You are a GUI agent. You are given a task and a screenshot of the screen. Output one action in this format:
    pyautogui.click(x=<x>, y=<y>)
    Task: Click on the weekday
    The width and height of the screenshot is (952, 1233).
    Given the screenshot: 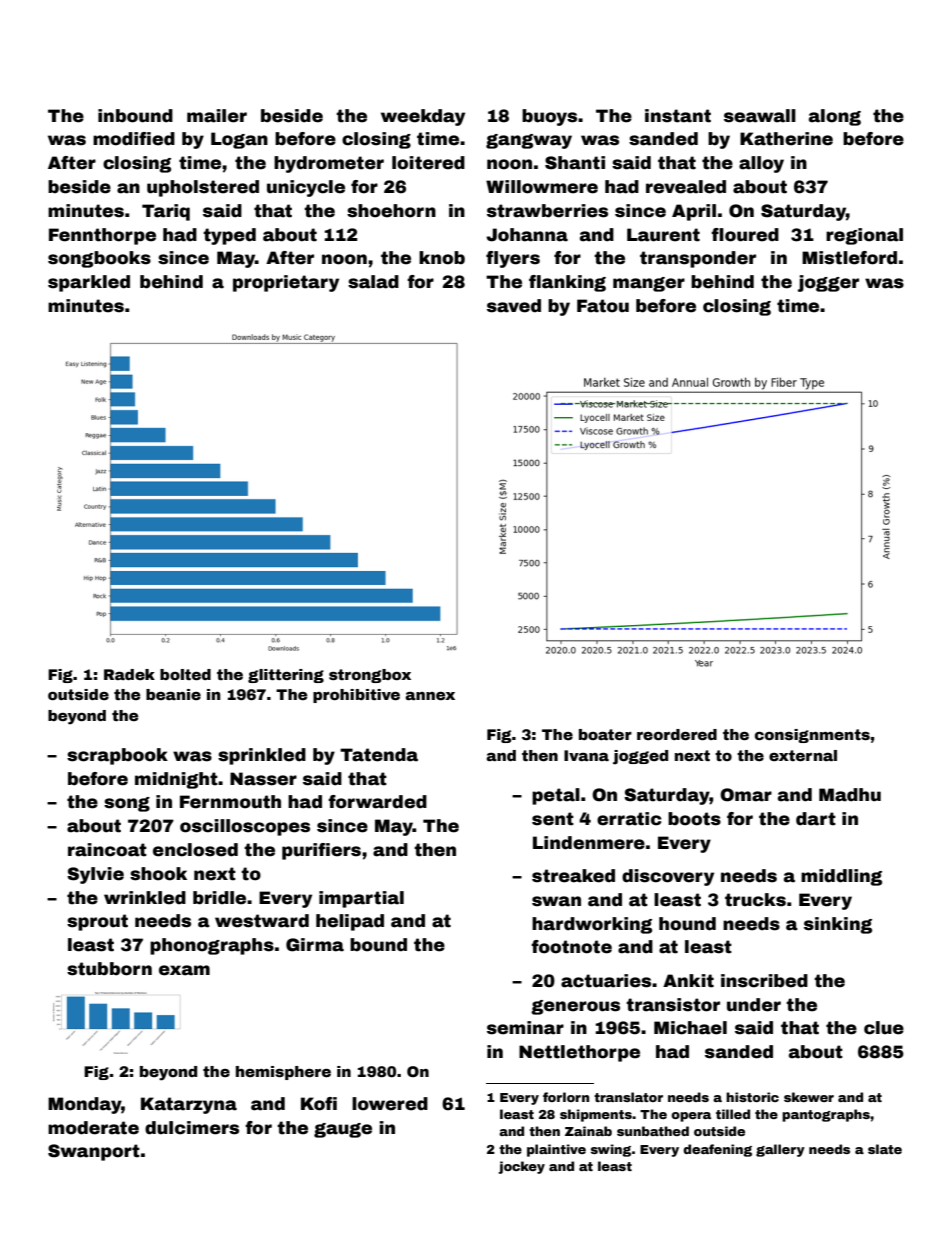 What is the action you would take?
    pyautogui.click(x=423, y=117)
